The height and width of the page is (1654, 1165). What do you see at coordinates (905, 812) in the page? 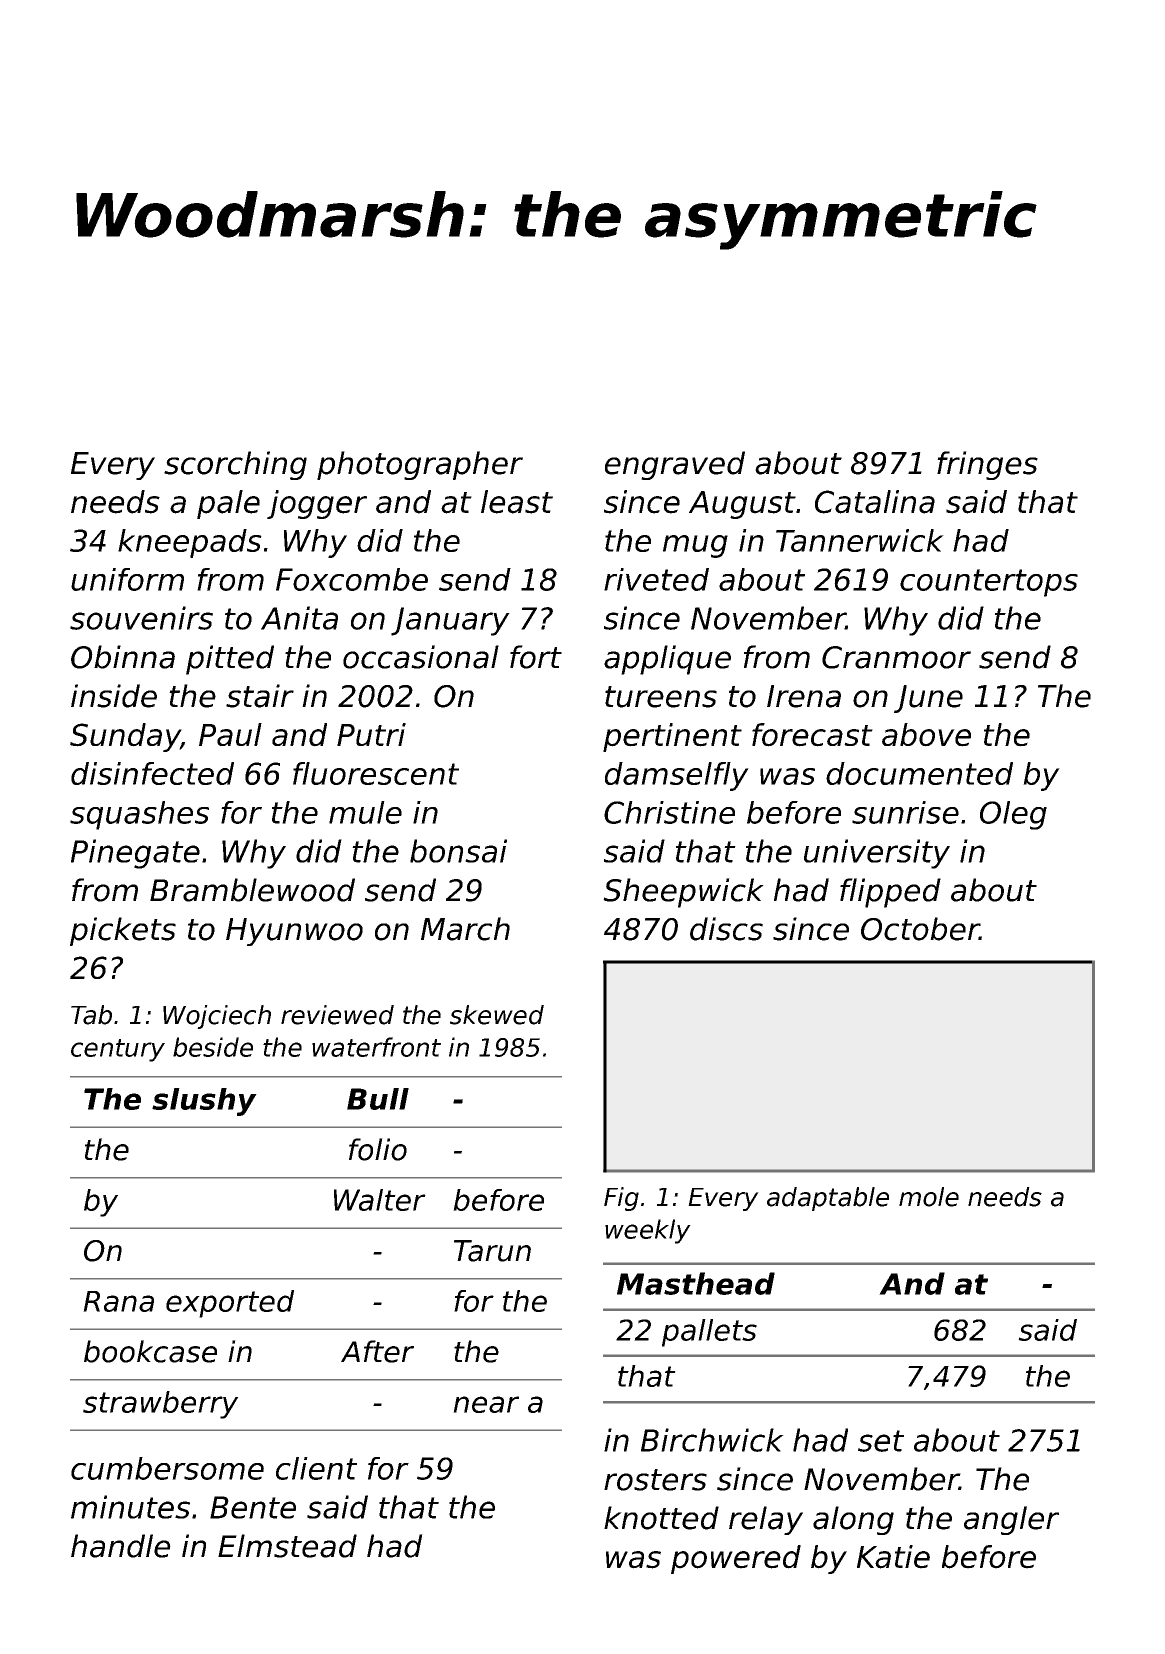
I see `sunrise` at bounding box center [905, 812].
